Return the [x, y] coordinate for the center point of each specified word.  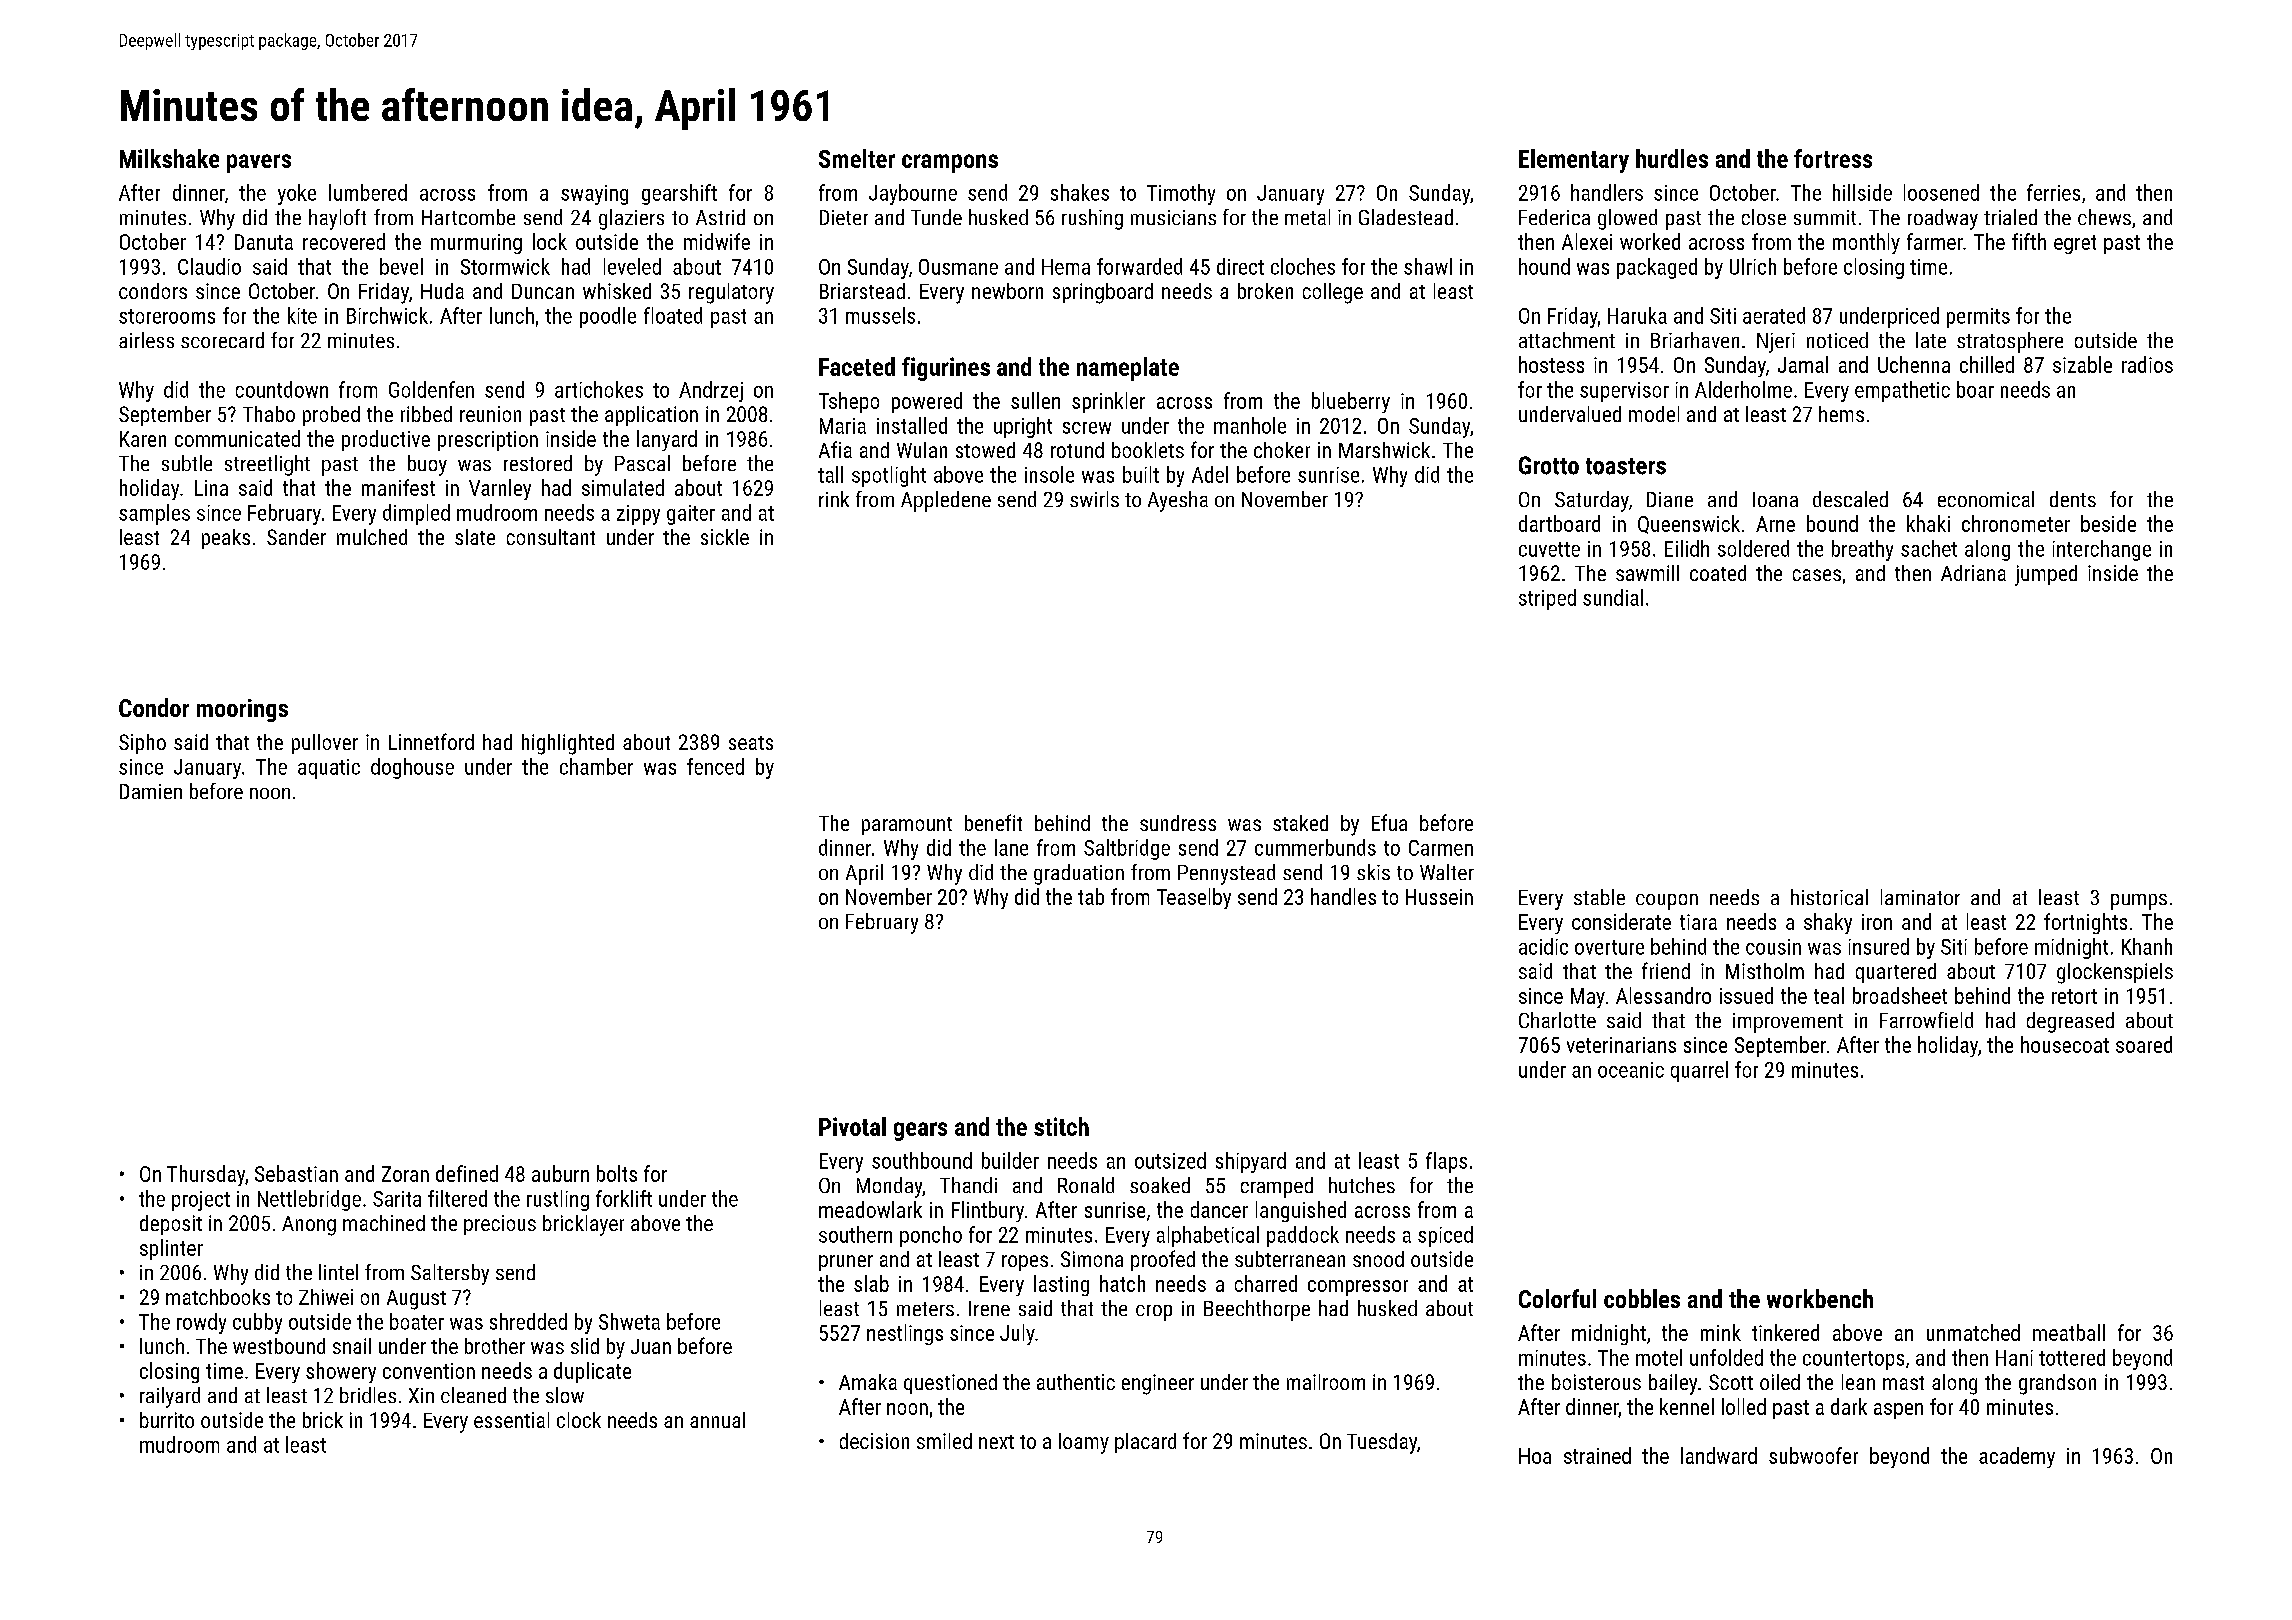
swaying [594, 195]
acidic [1543, 946]
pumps [2139, 902]
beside [2108, 523]
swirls [1094, 499]
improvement [1788, 1023]
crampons [950, 163]
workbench [1820, 1298]
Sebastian [296, 1173]
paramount [907, 826]
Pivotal [852, 1126]
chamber [596, 766]
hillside [1862, 192]
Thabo [269, 414]
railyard [170, 1397]
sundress [1178, 823]
